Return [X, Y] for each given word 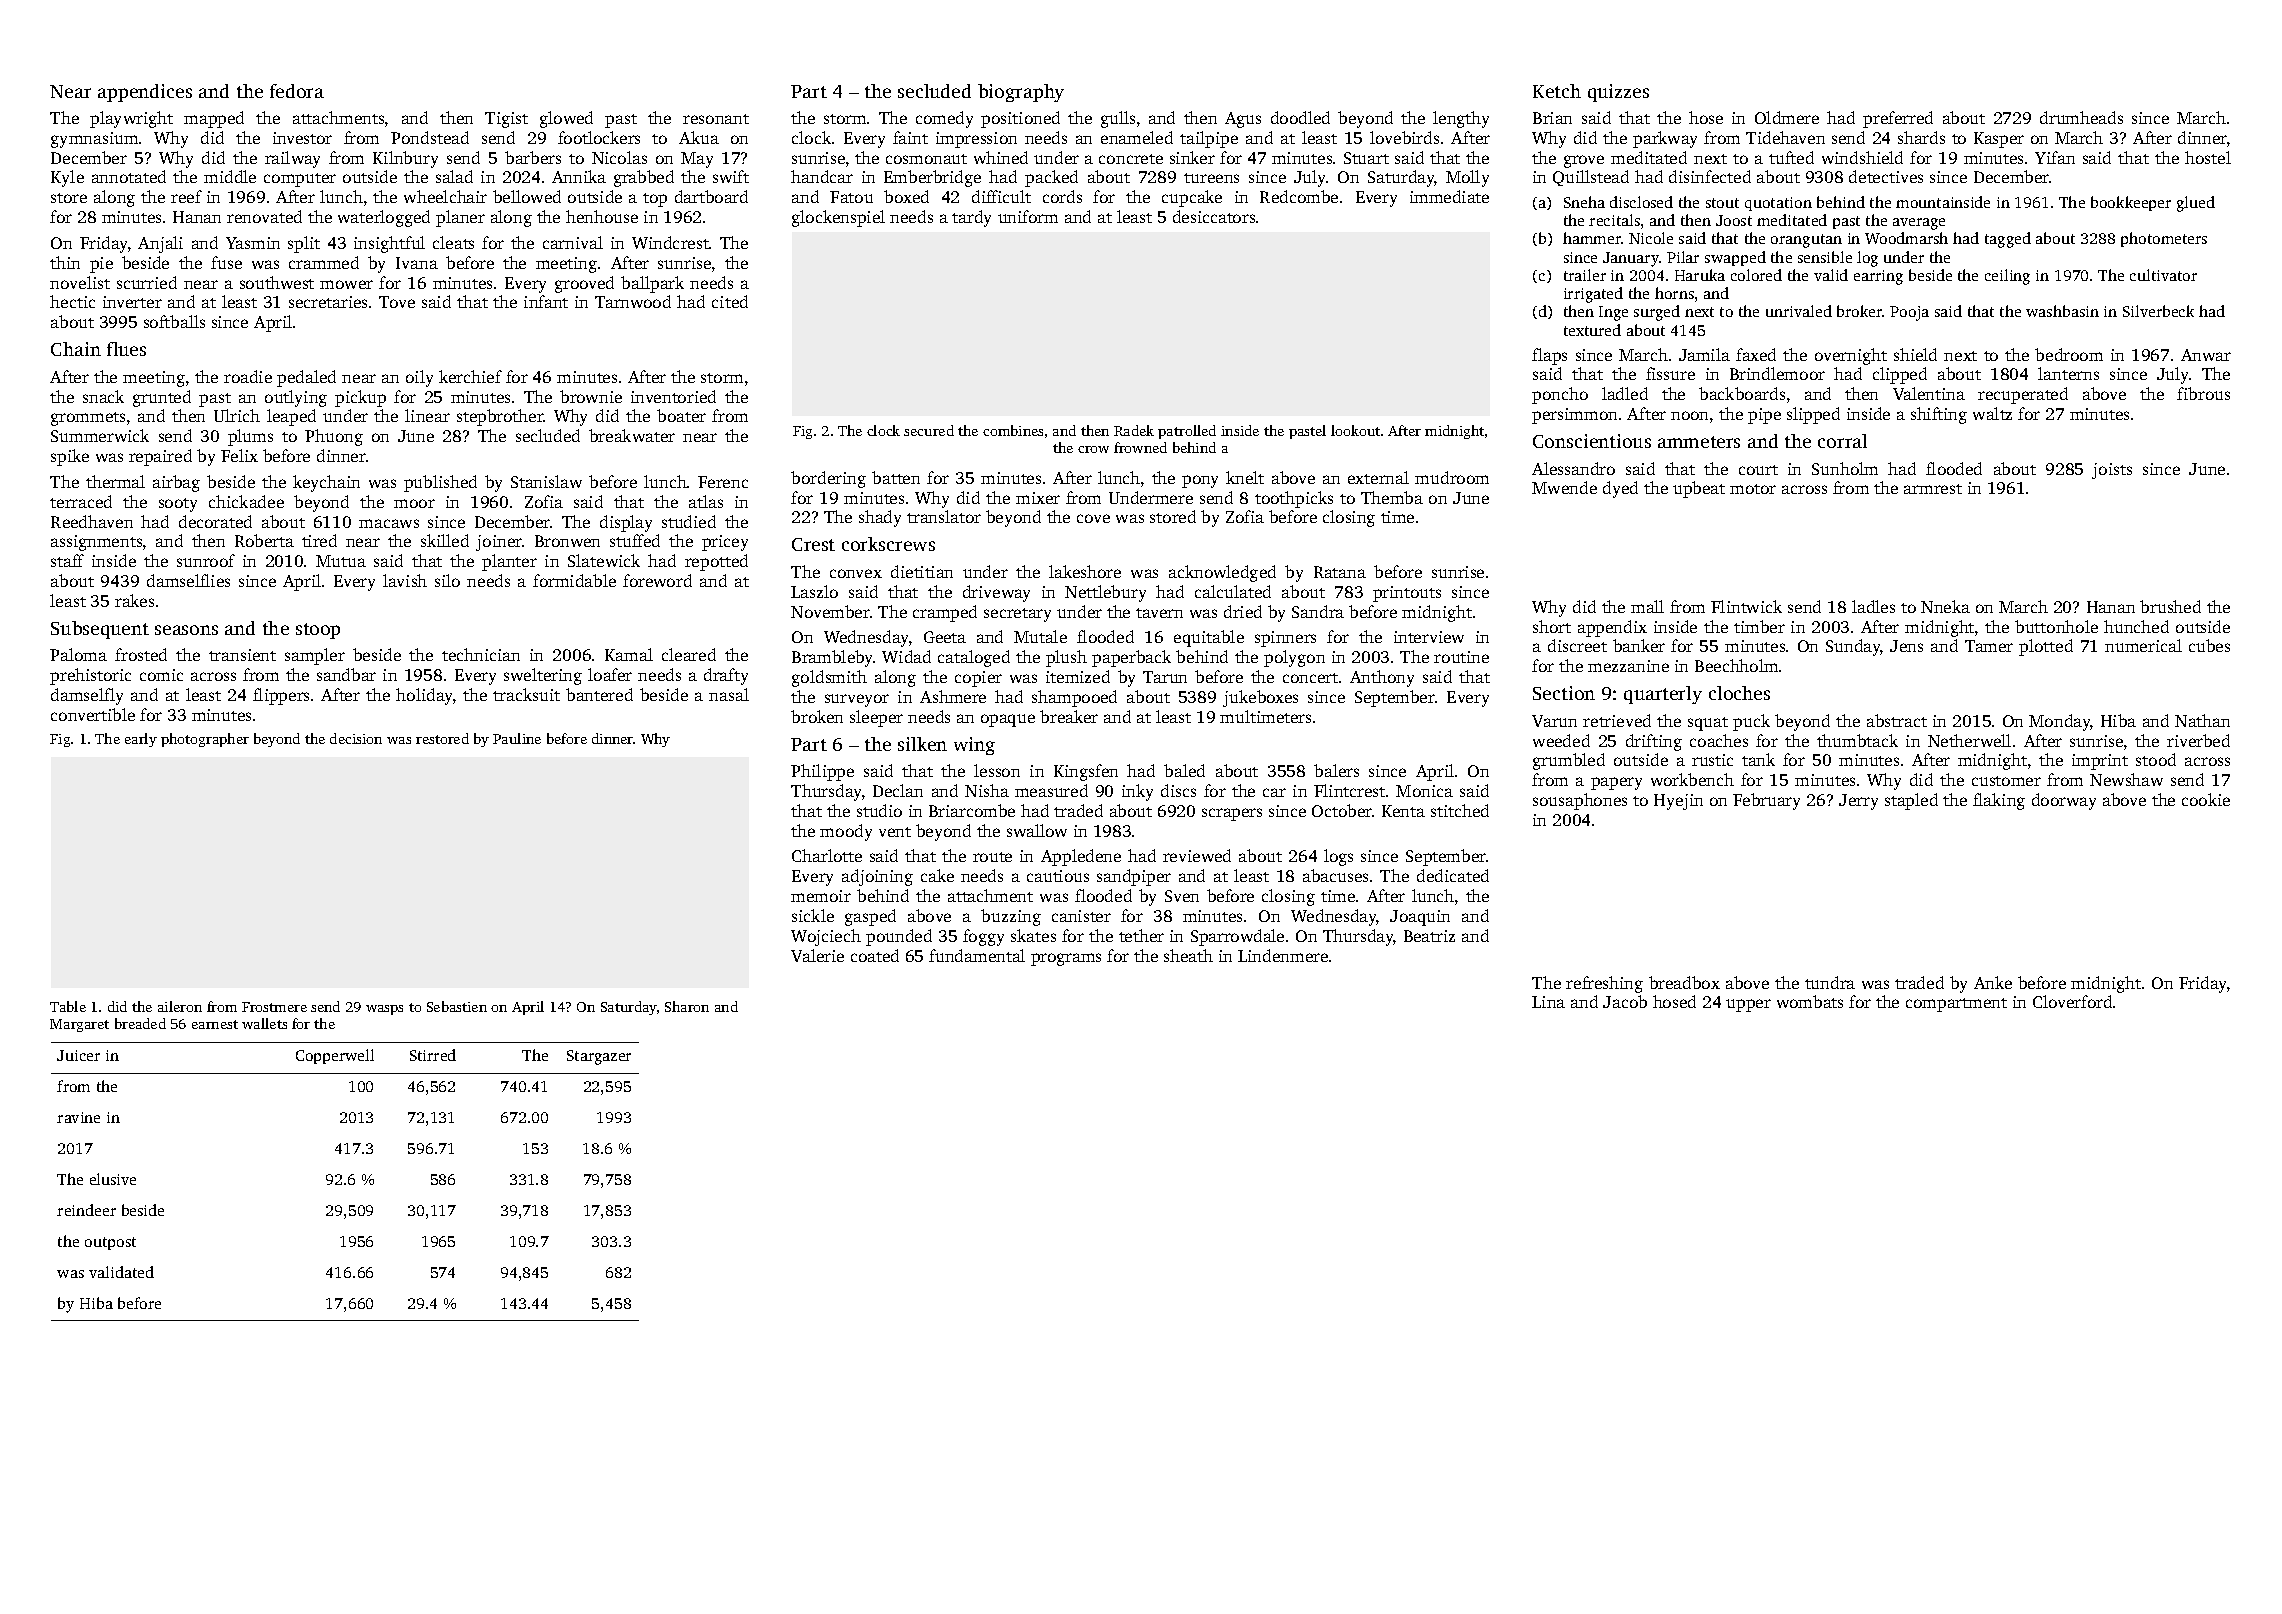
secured [929, 430]
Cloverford [2072, 1001]
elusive [113, 1179]
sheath [1188, 955]
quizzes [1618, 93]
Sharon [687, 1006]
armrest [1933, 489]
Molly [1467, 178]
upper [1748, 1005]
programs [1066, 959]
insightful [389, 244]
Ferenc [723, 482]
